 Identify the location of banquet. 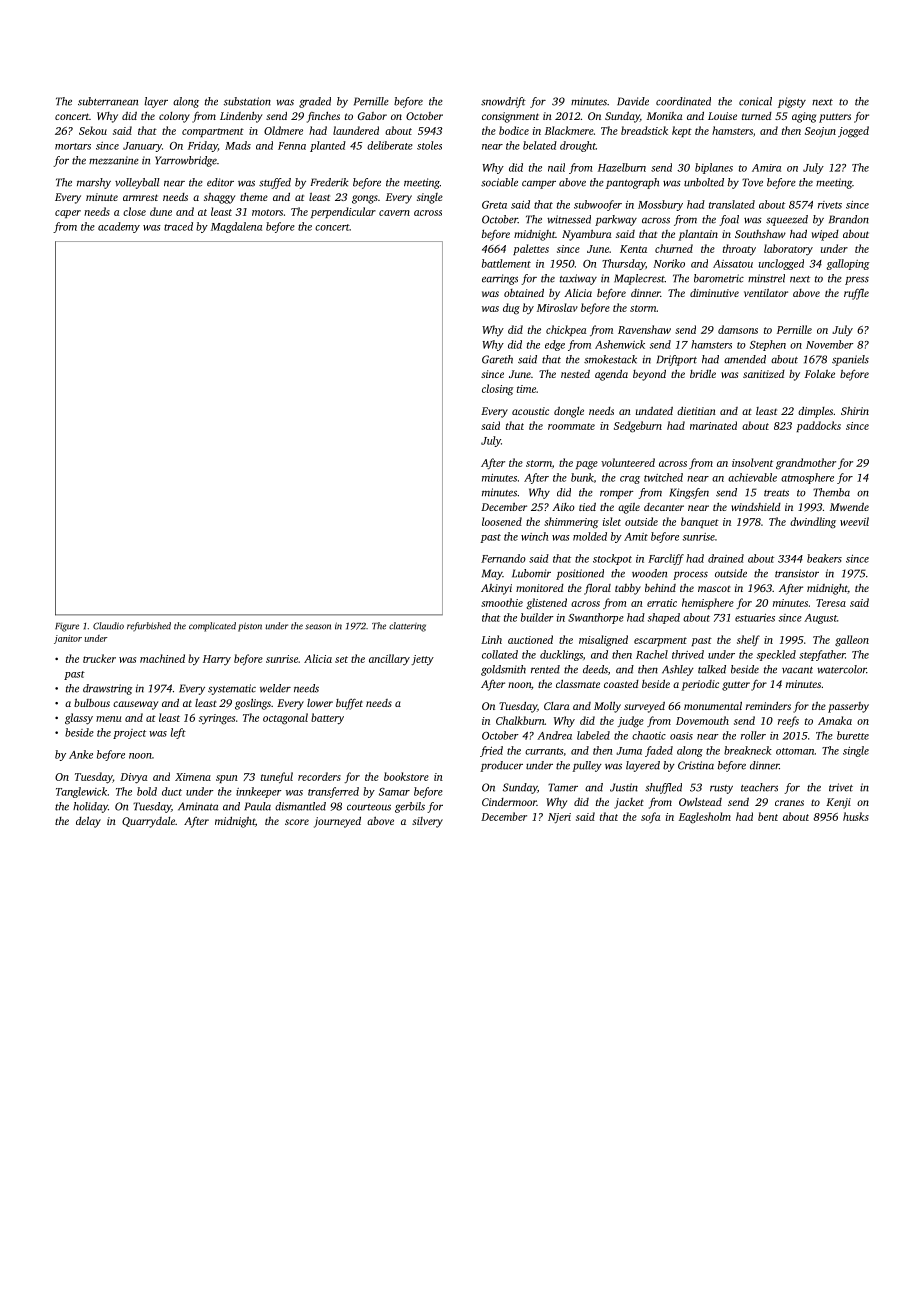
(700, 522).
